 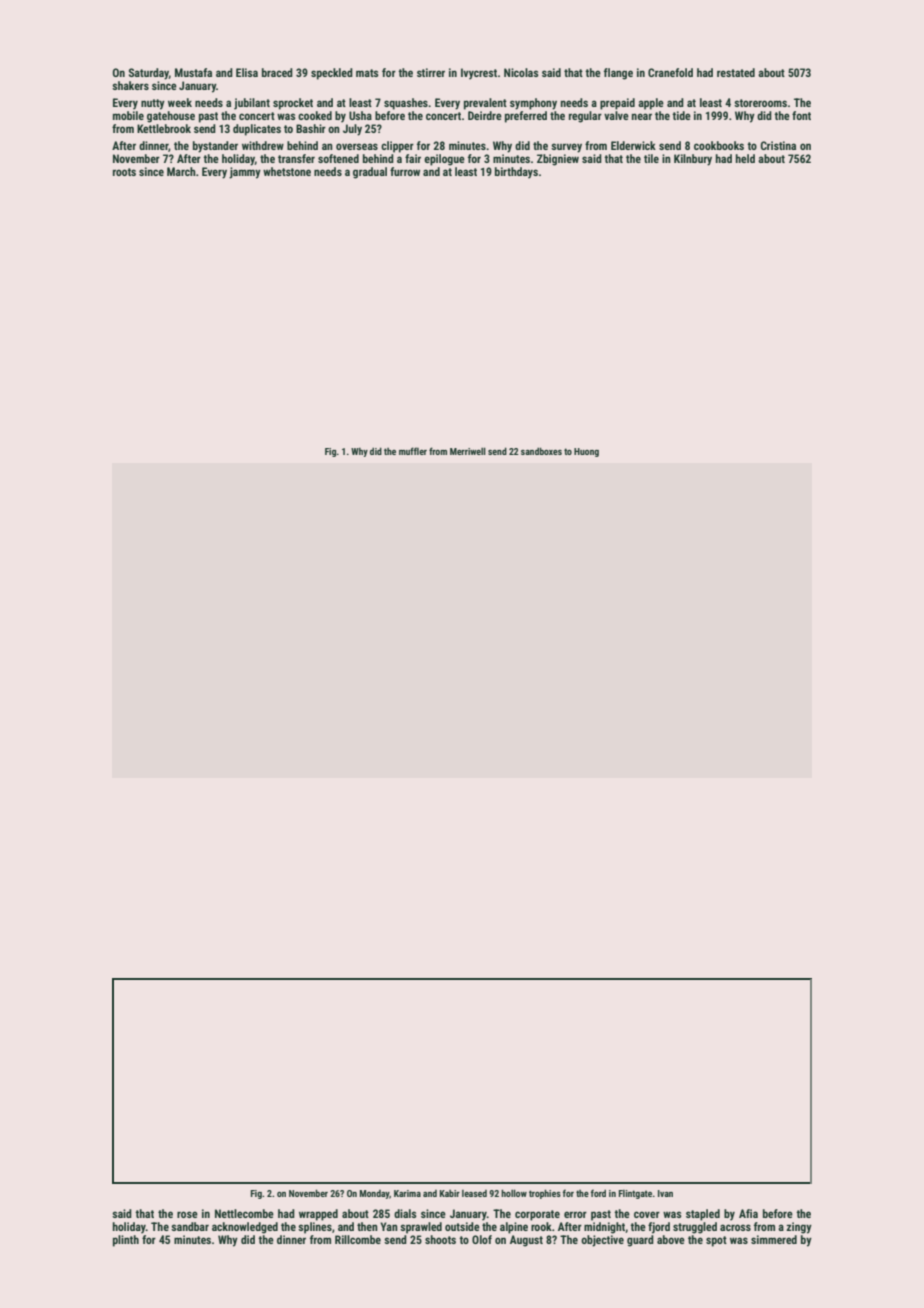 I want to click on leased, so click(x=474, y=1193).
